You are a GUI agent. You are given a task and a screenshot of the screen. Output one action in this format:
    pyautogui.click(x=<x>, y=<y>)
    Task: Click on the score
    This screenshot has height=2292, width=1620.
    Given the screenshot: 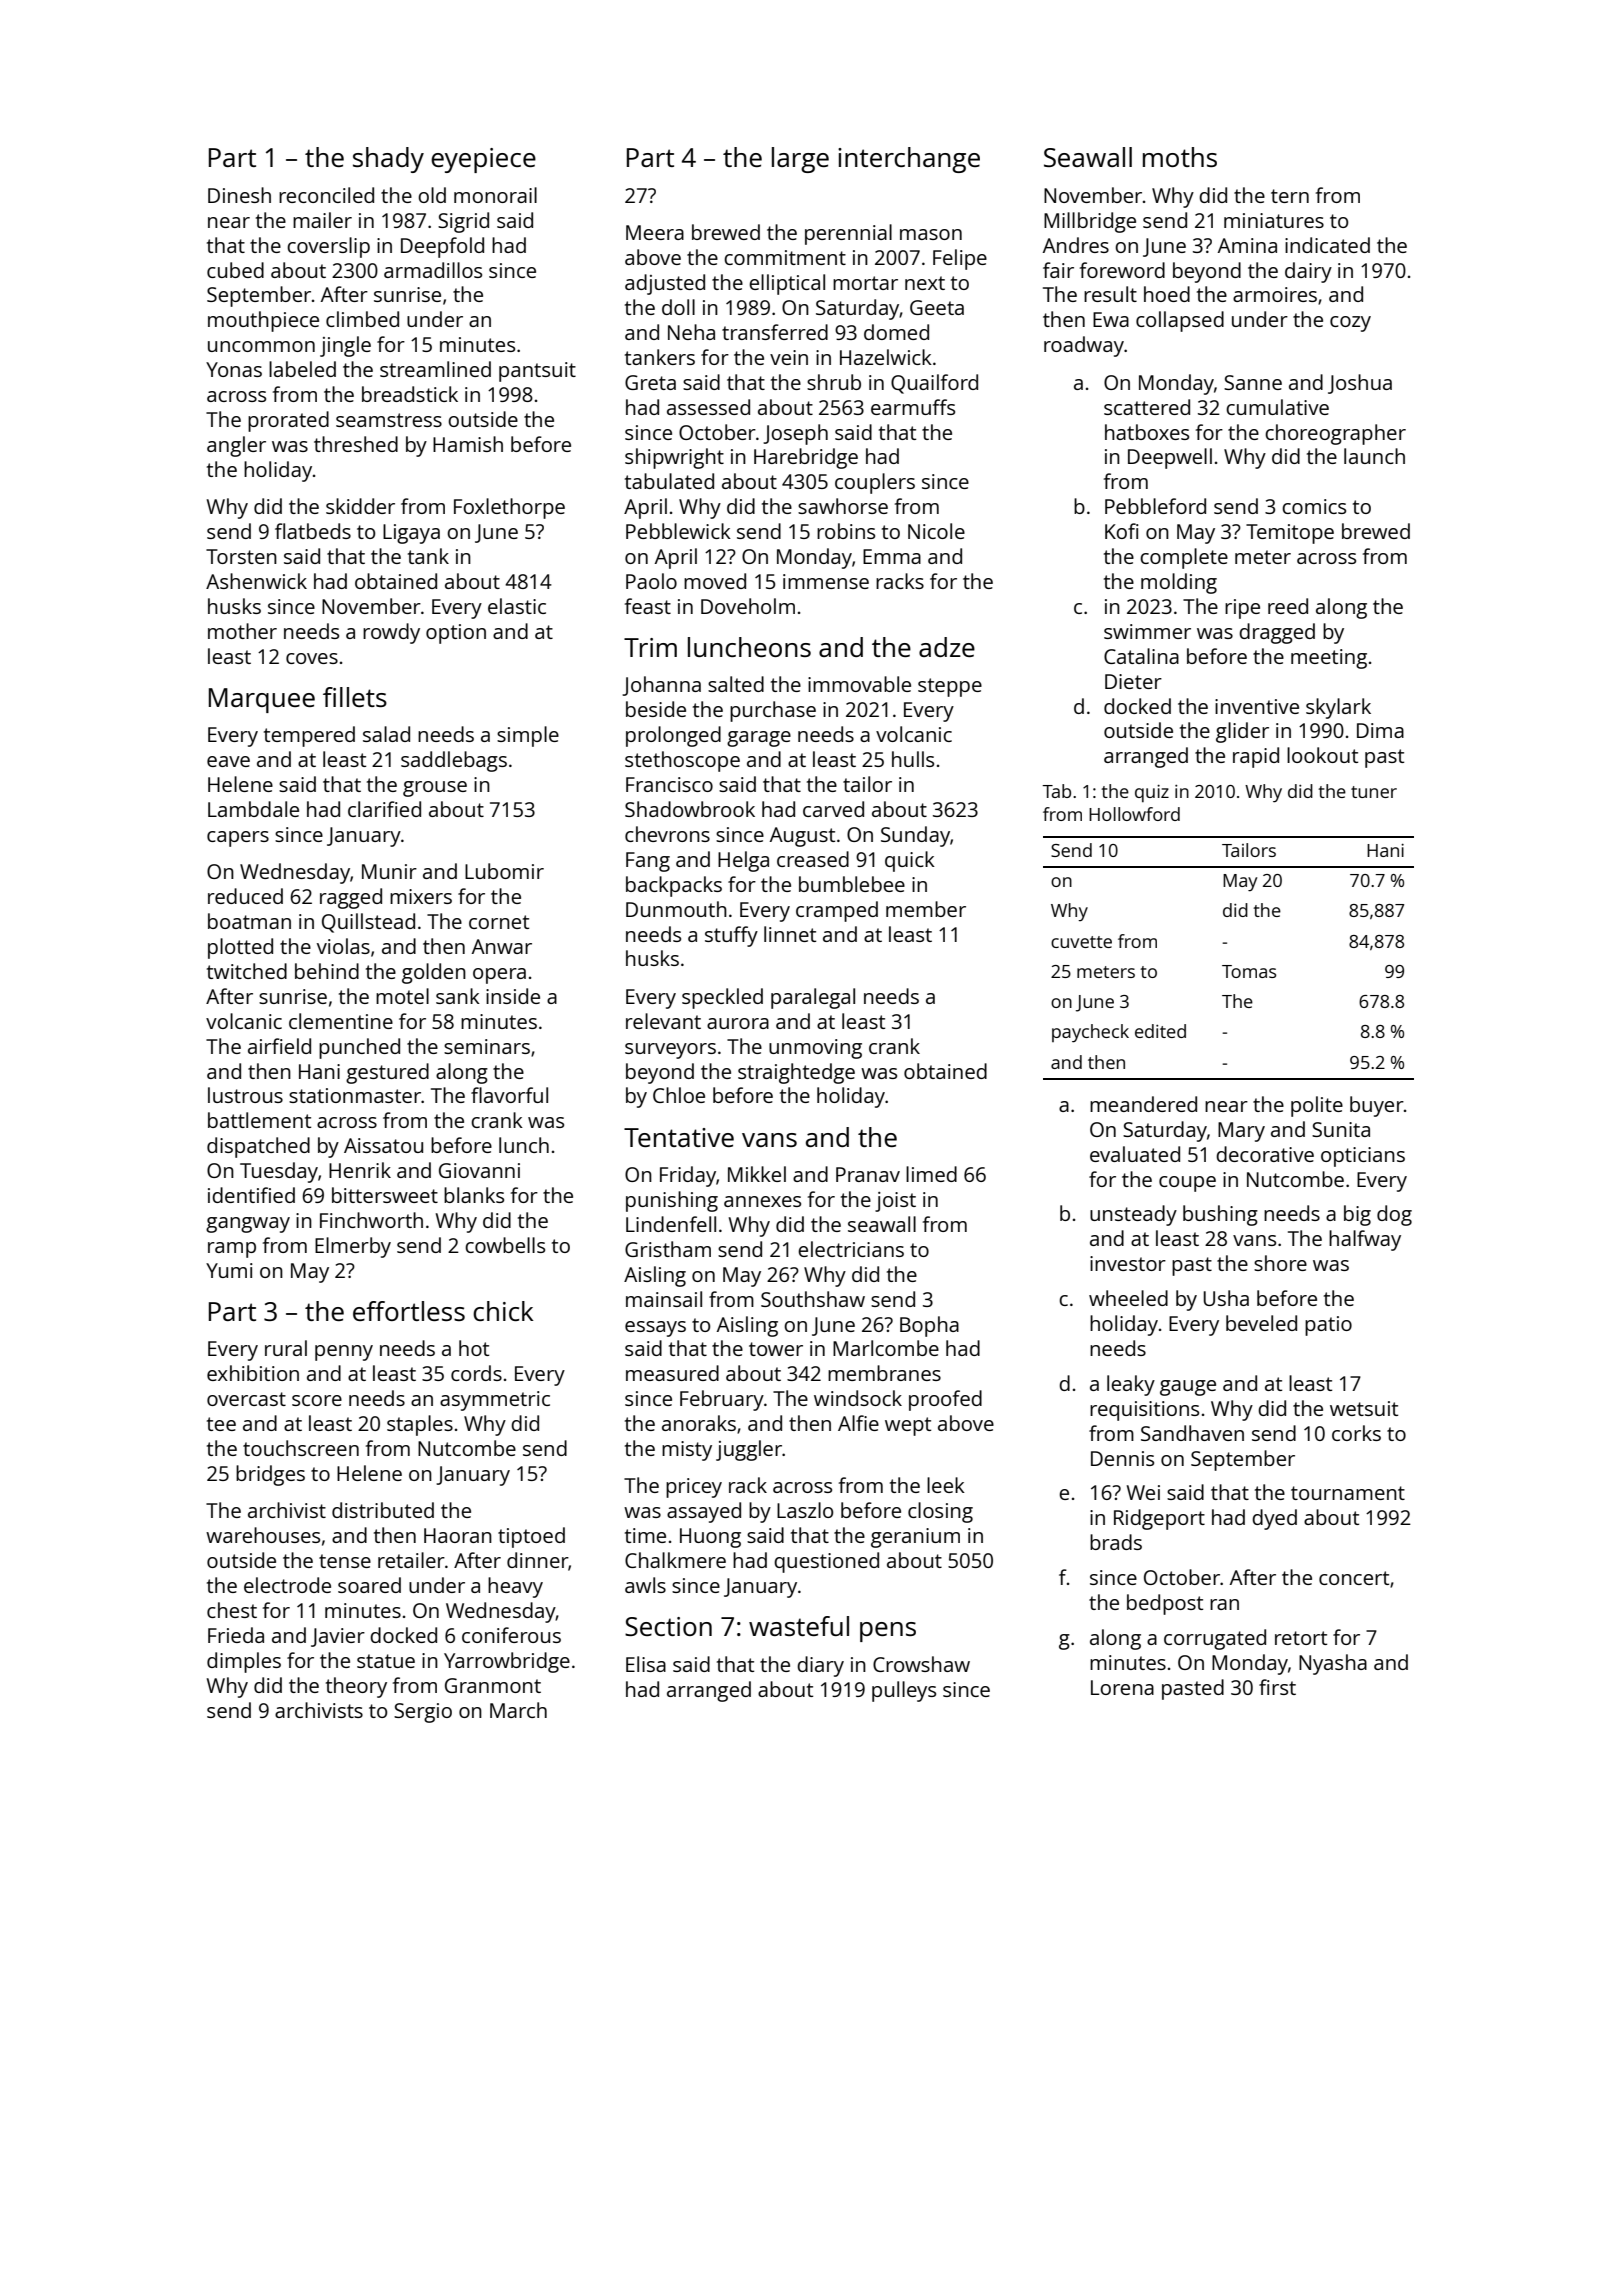 What is the action you would take?
    pyautogui.click(x=317, y=1400)
